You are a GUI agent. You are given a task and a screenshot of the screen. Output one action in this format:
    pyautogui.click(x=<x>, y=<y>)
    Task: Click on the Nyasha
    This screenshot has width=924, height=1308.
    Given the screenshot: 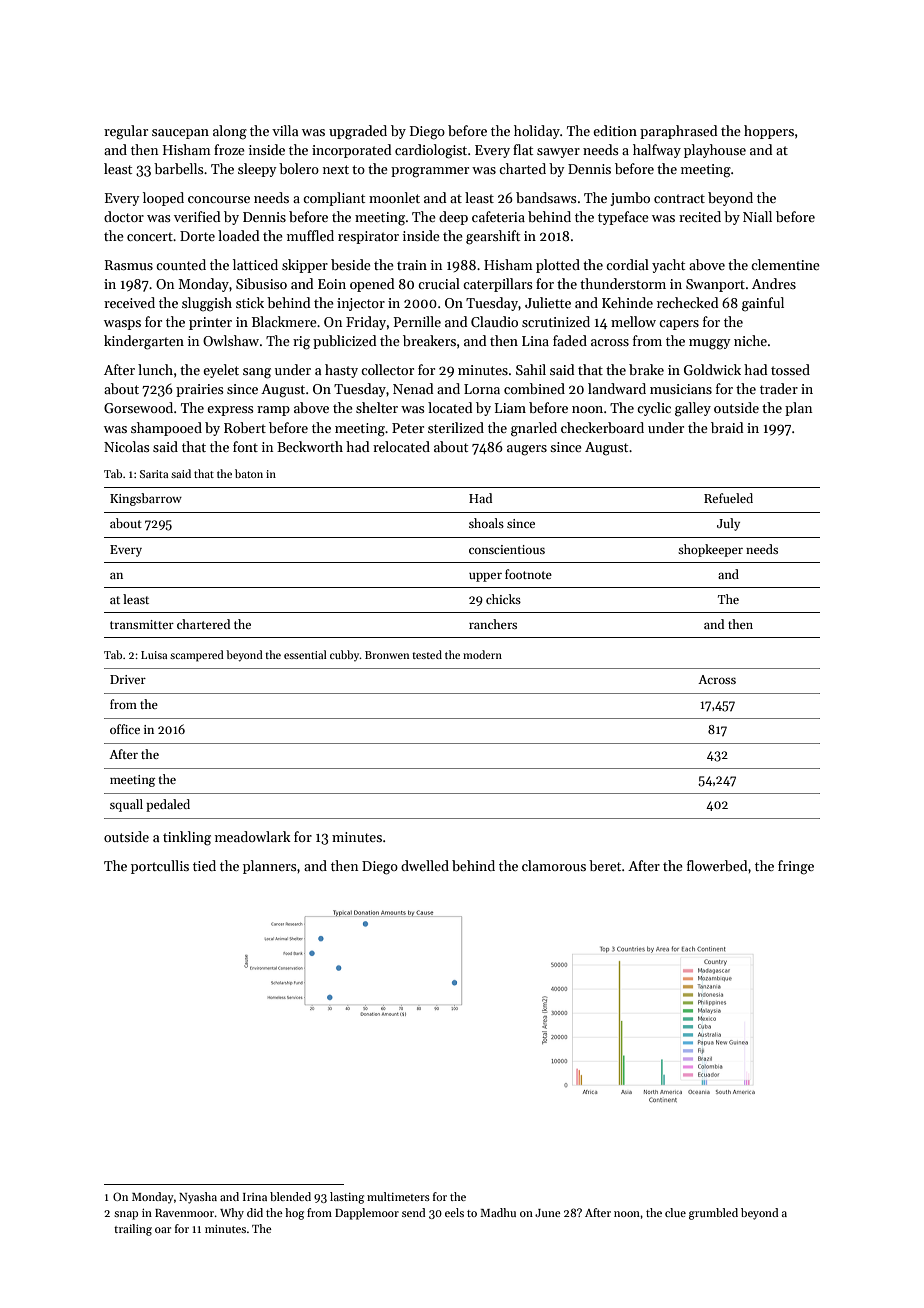 What is the action you would take?
    pyautogui.click(x=198, y=1198)
